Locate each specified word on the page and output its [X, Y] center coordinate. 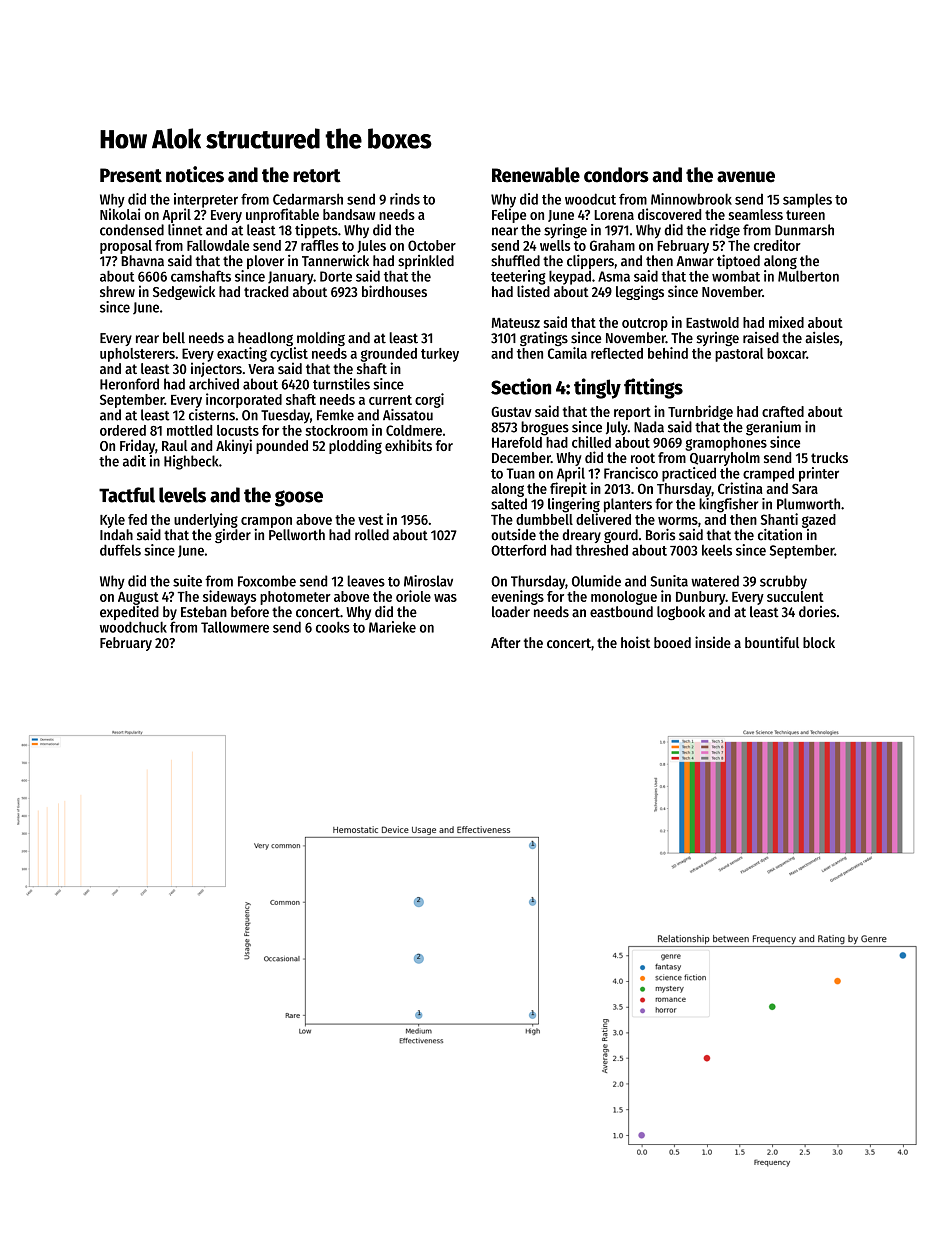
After [506, 642]
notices [195, 174]
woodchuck [133, 627]
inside [713, 642]
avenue [746, 177]
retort [317, 176]
